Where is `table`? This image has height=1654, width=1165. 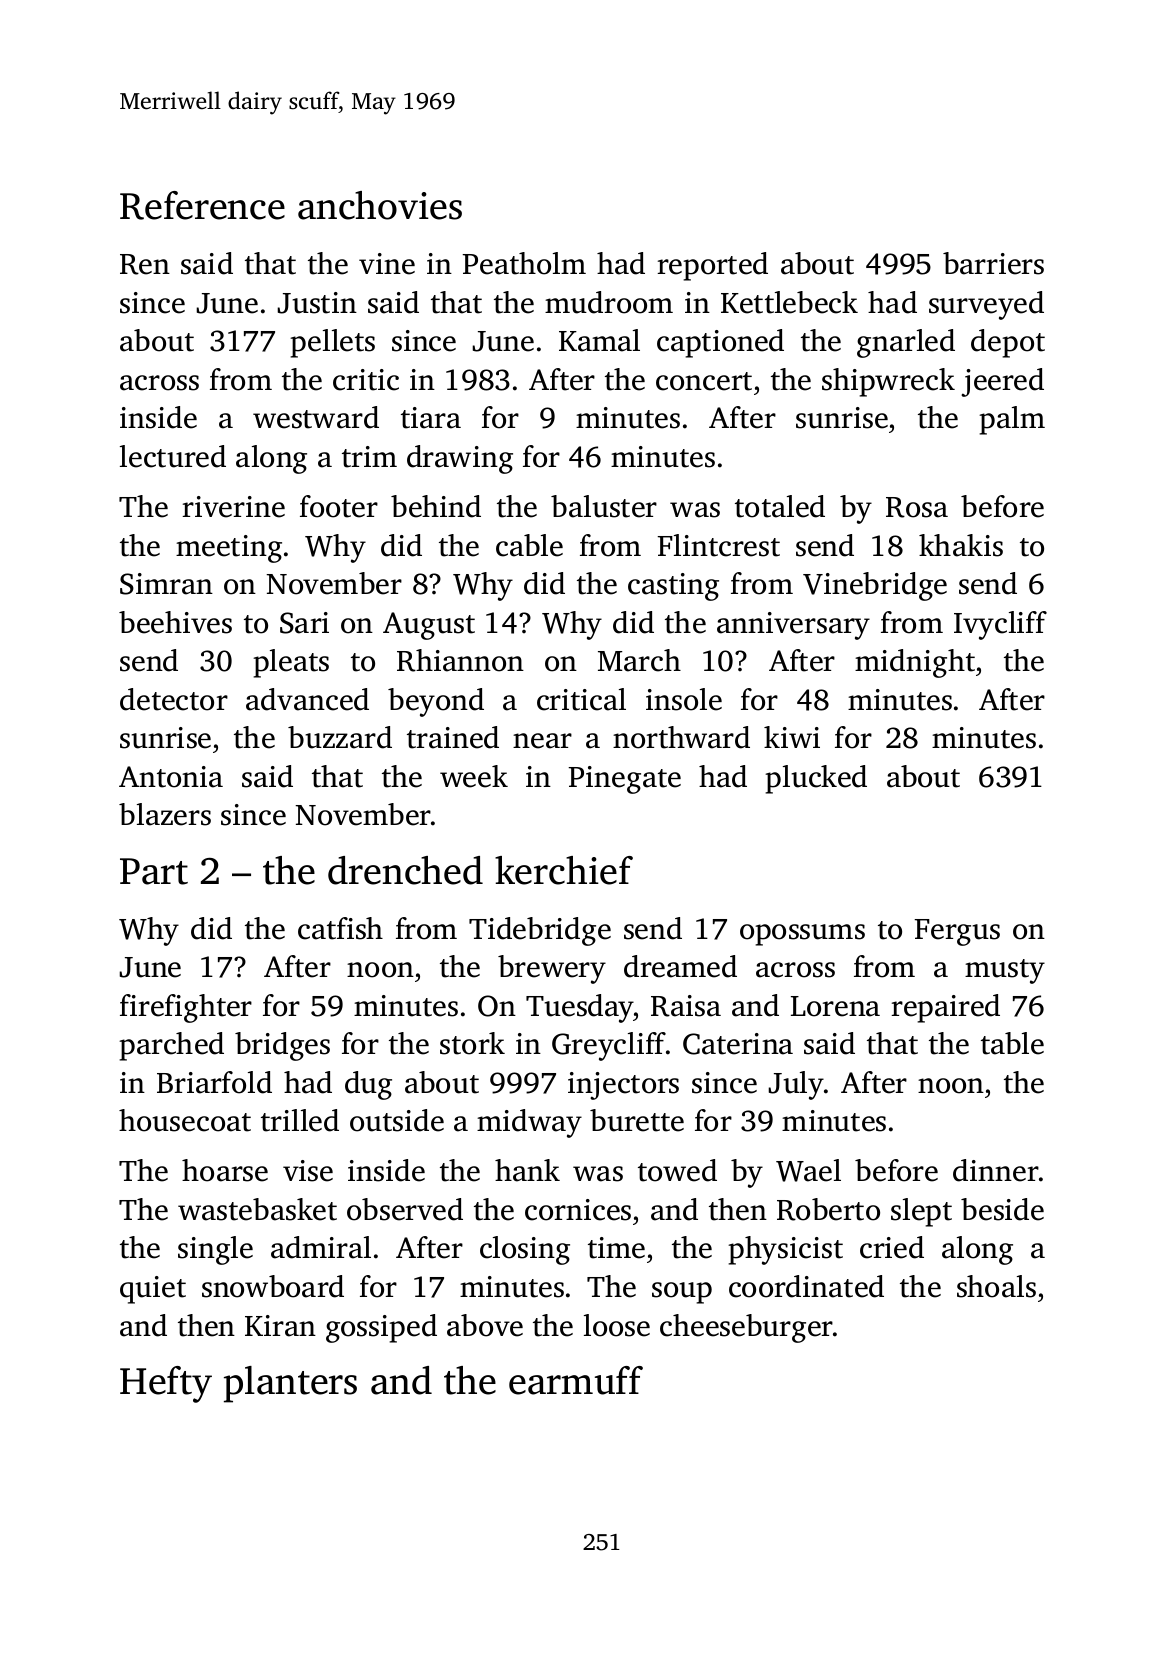 table is located at coordinates (1012, 1043).
